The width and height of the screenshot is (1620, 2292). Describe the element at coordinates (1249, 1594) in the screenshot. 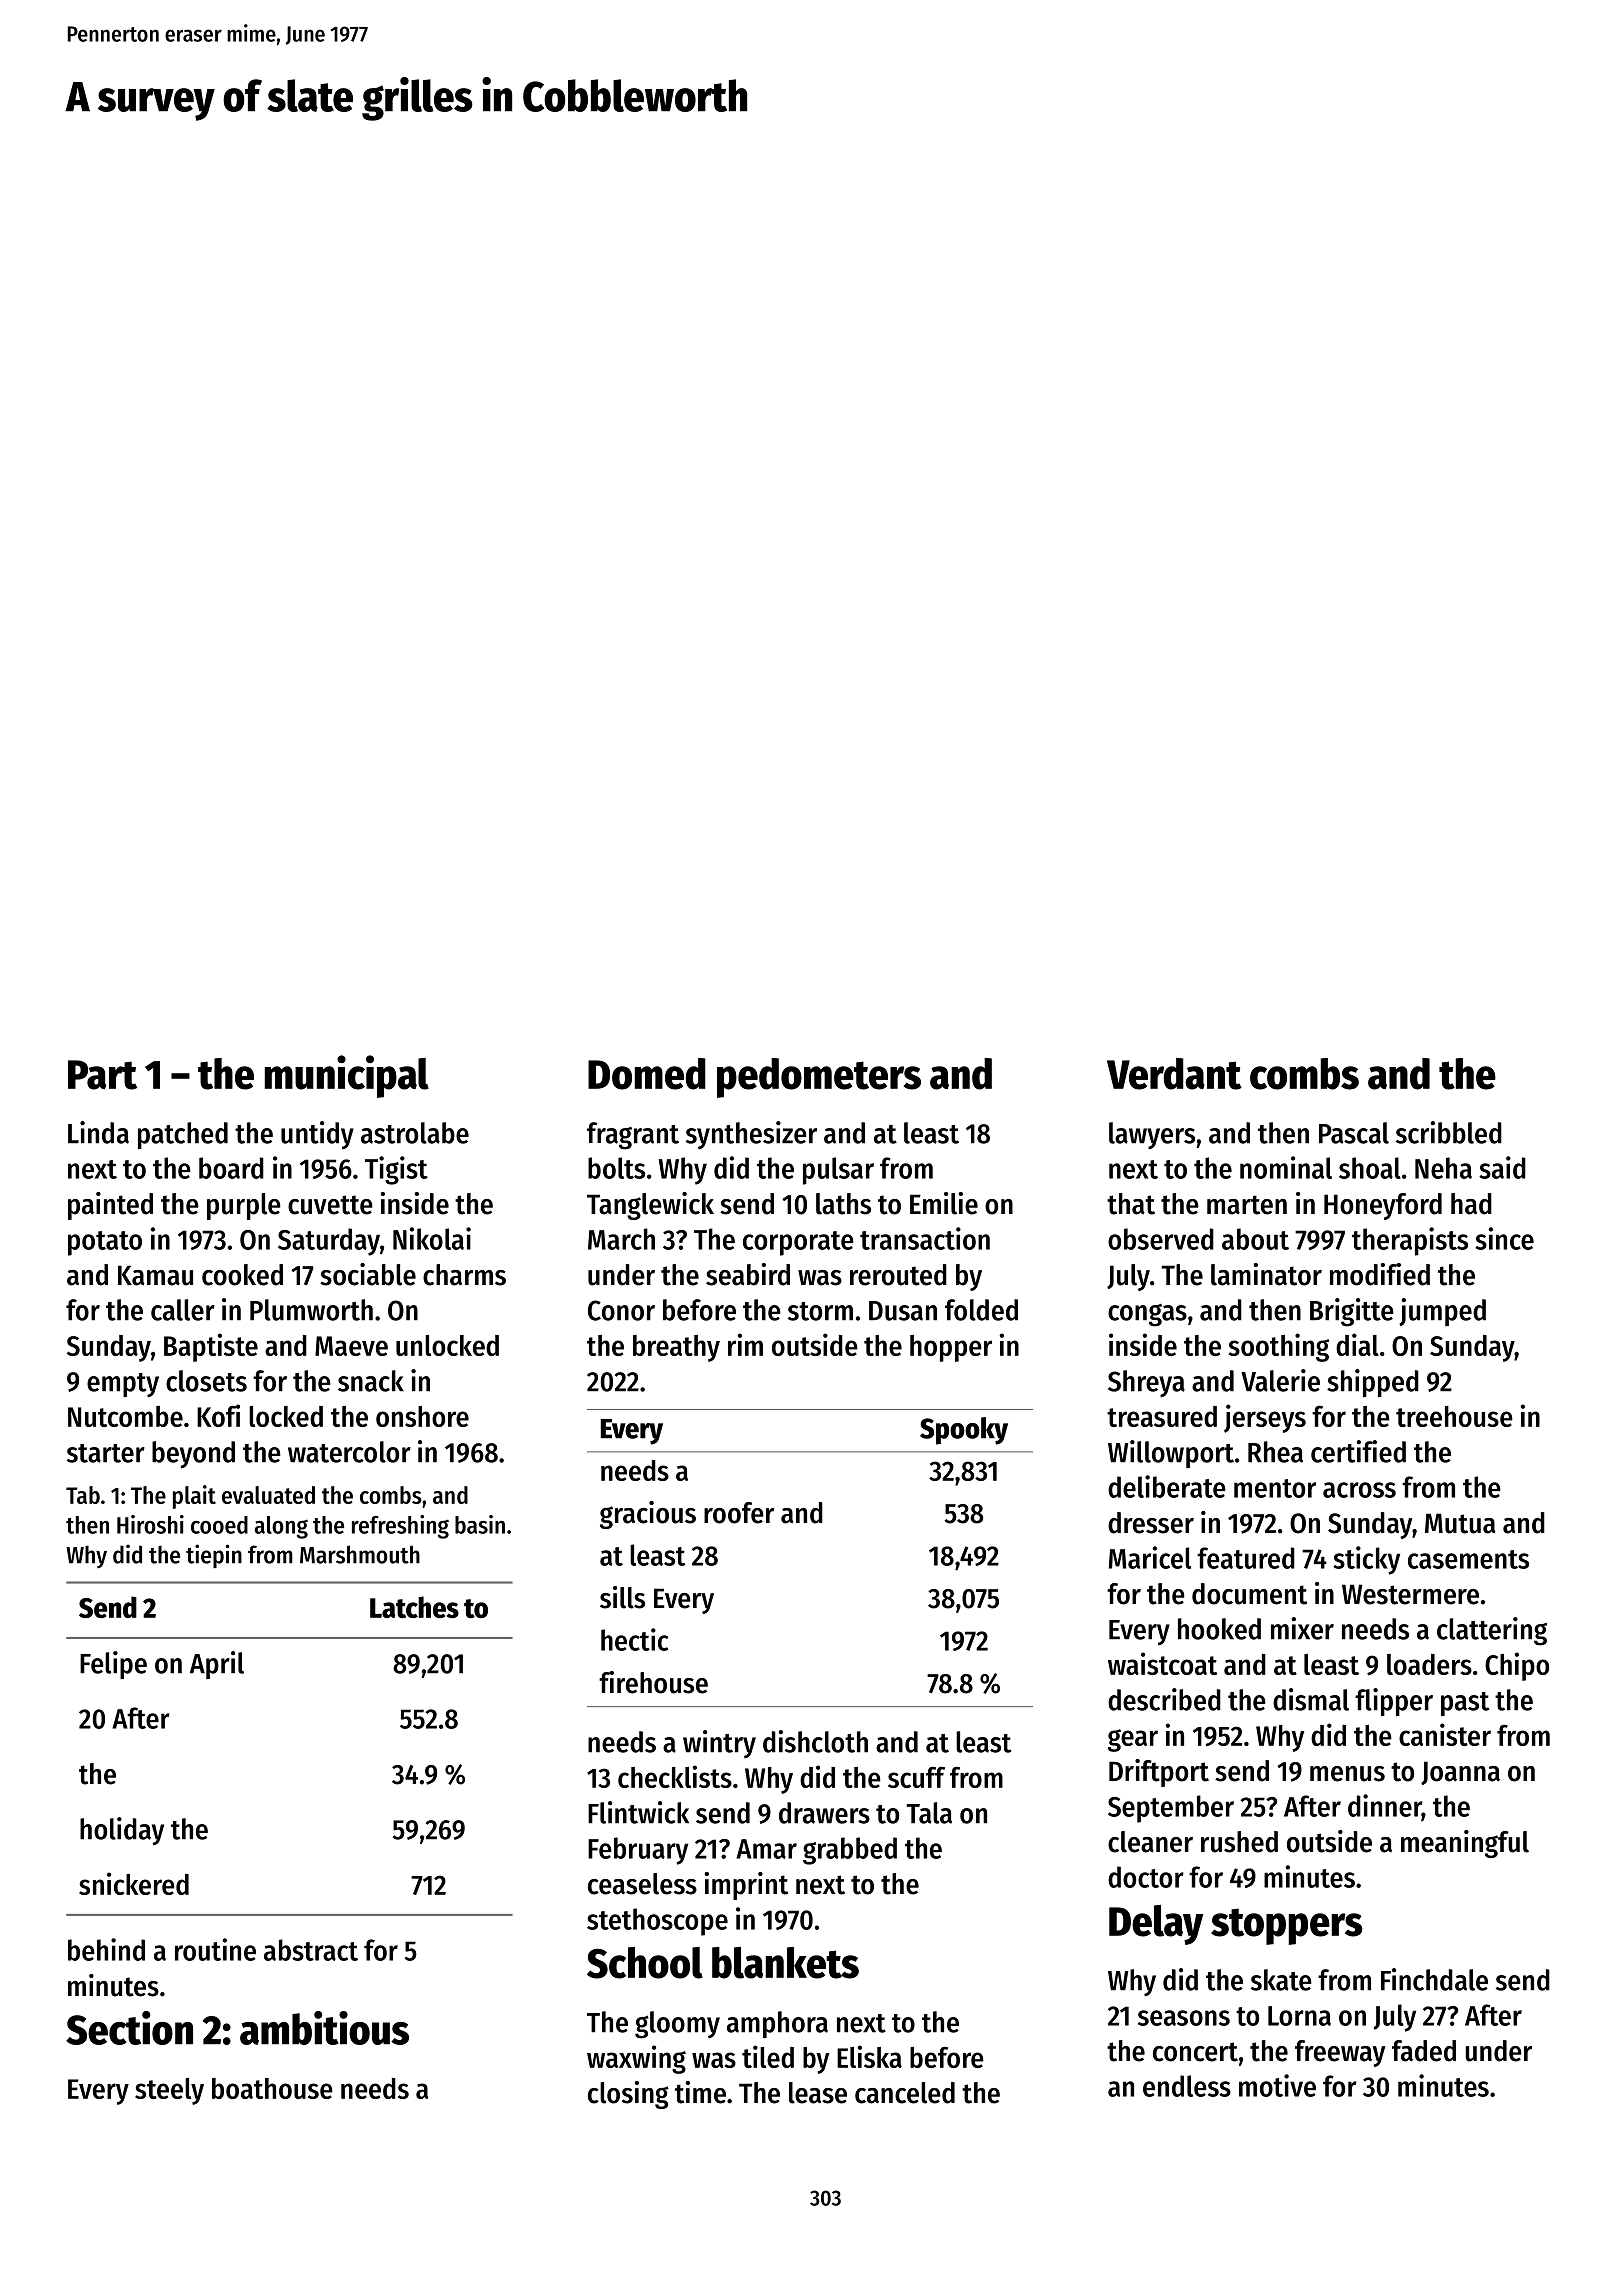

I see `document` at that location.
